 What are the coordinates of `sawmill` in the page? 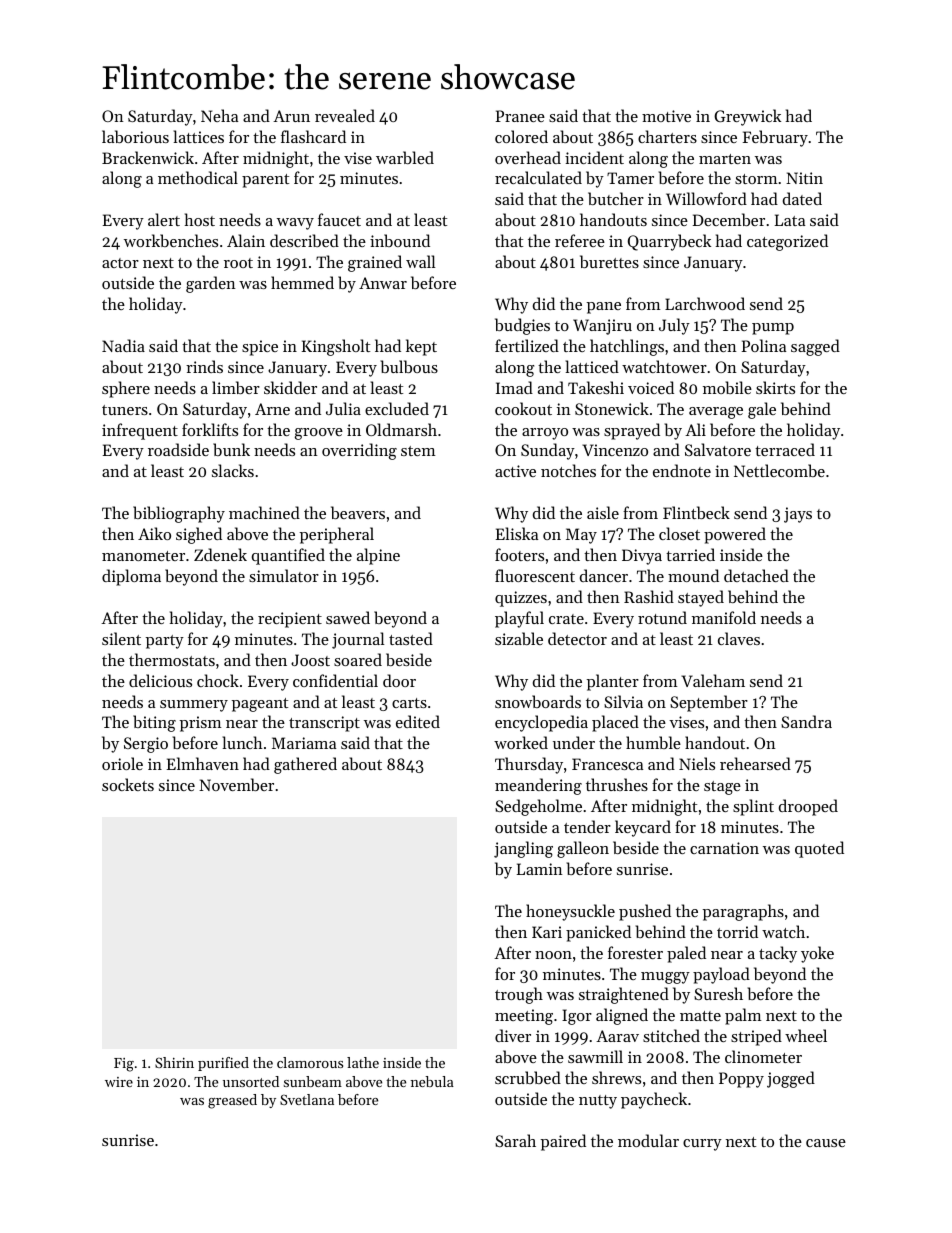 It's located at (595, 1056).
